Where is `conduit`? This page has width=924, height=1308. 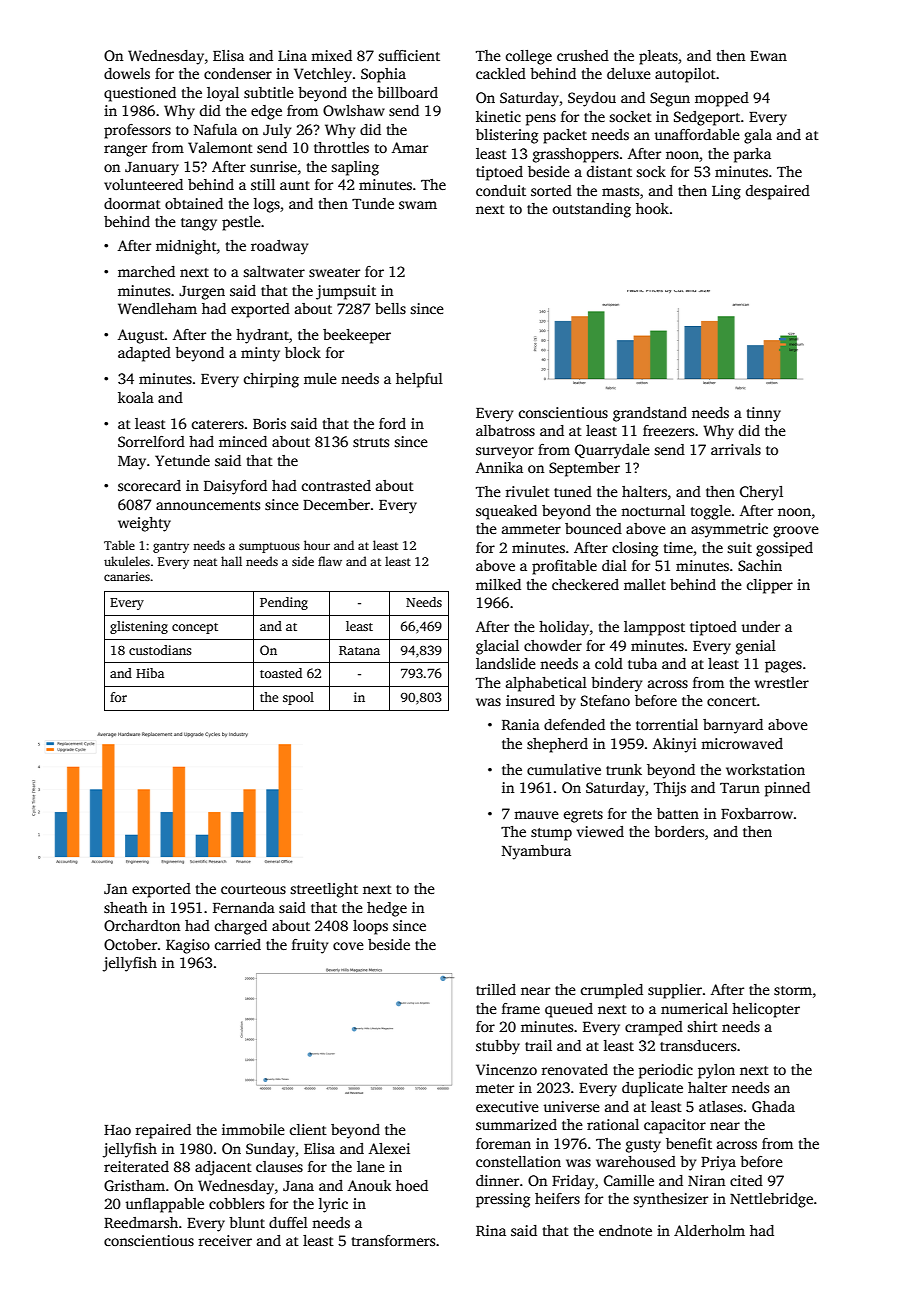
conduit is located at coordinates (501, 190).
